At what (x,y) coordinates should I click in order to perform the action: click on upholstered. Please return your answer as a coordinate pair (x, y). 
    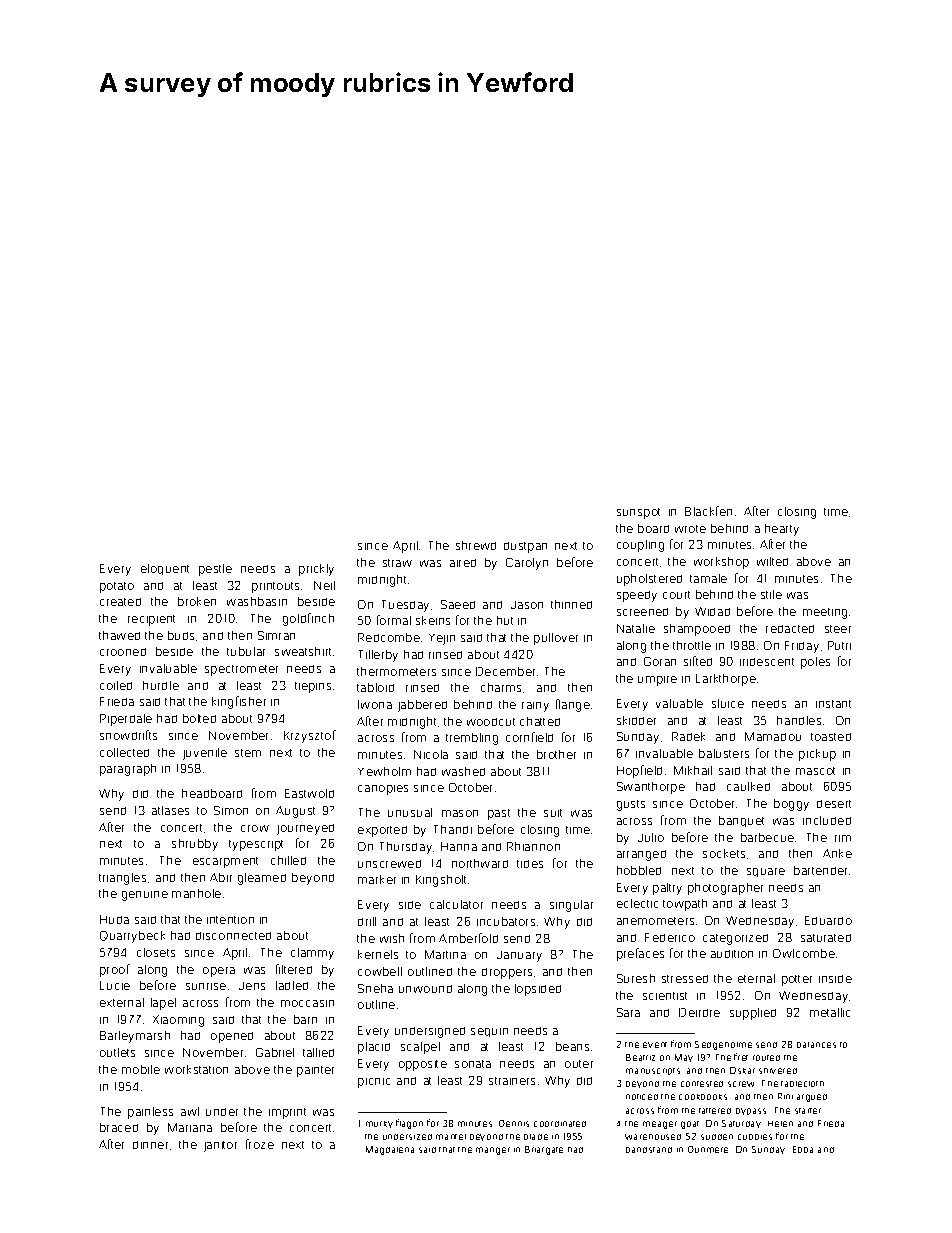
    Looking at the image, I should click on (649, 580).
